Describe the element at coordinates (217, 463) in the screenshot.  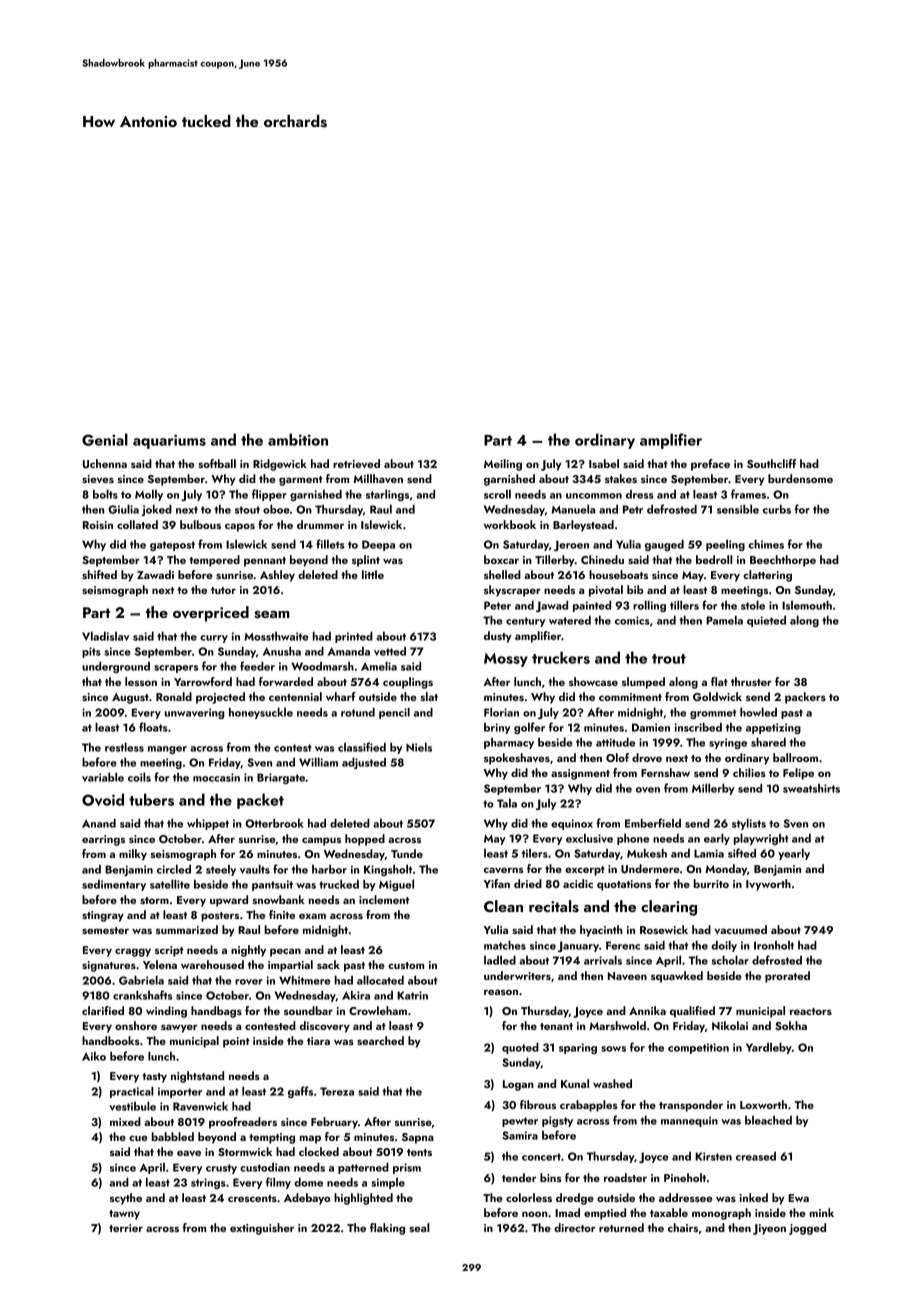
I see `softball` at that location.
